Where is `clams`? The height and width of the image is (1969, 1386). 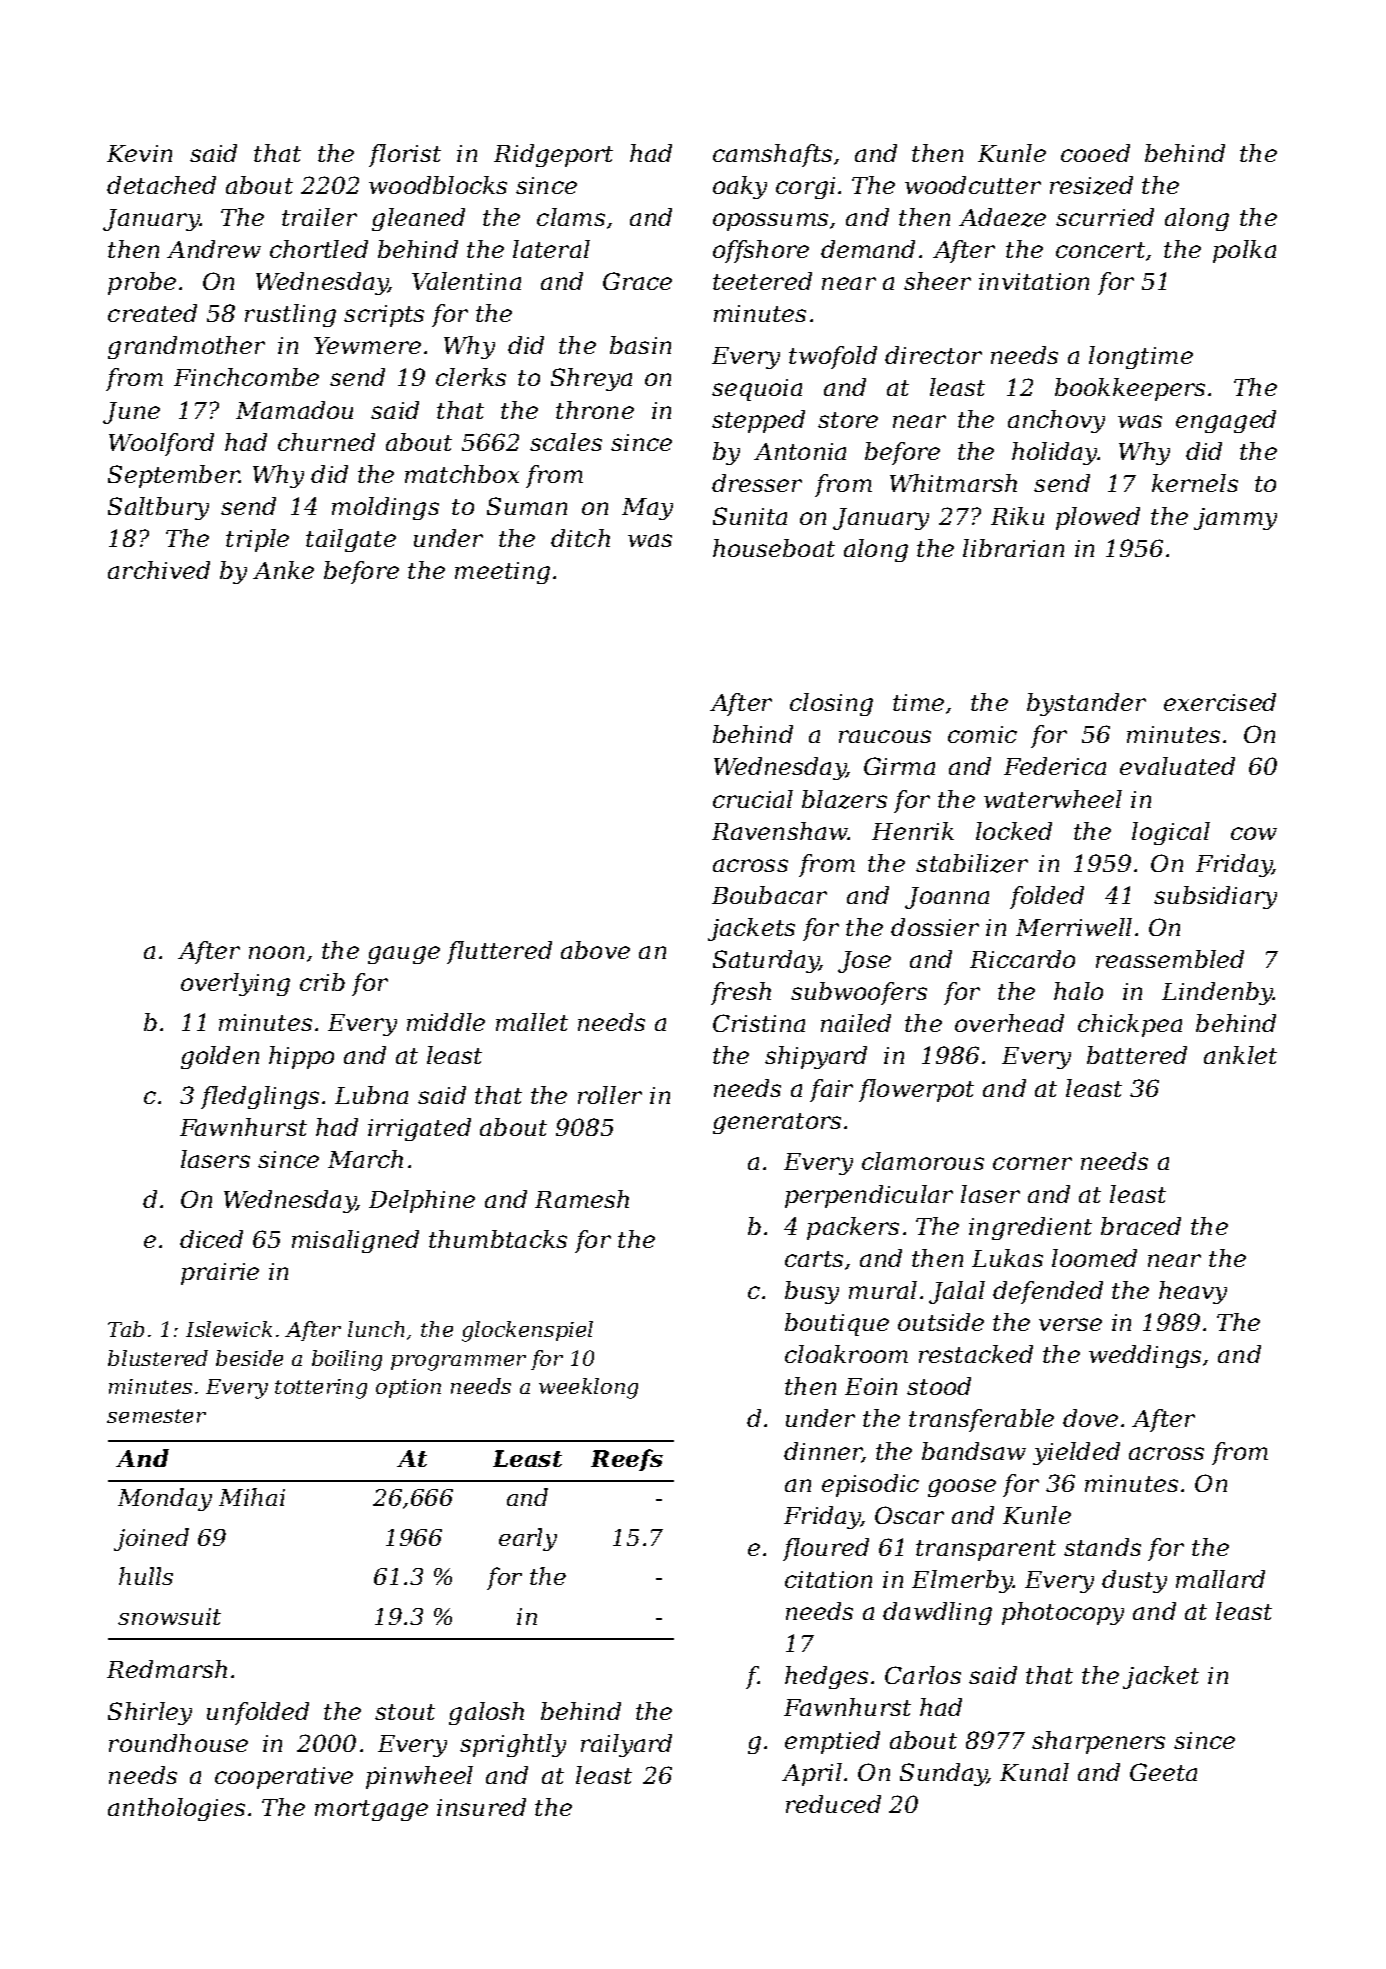
clams is located at coordinates (571, 217).
